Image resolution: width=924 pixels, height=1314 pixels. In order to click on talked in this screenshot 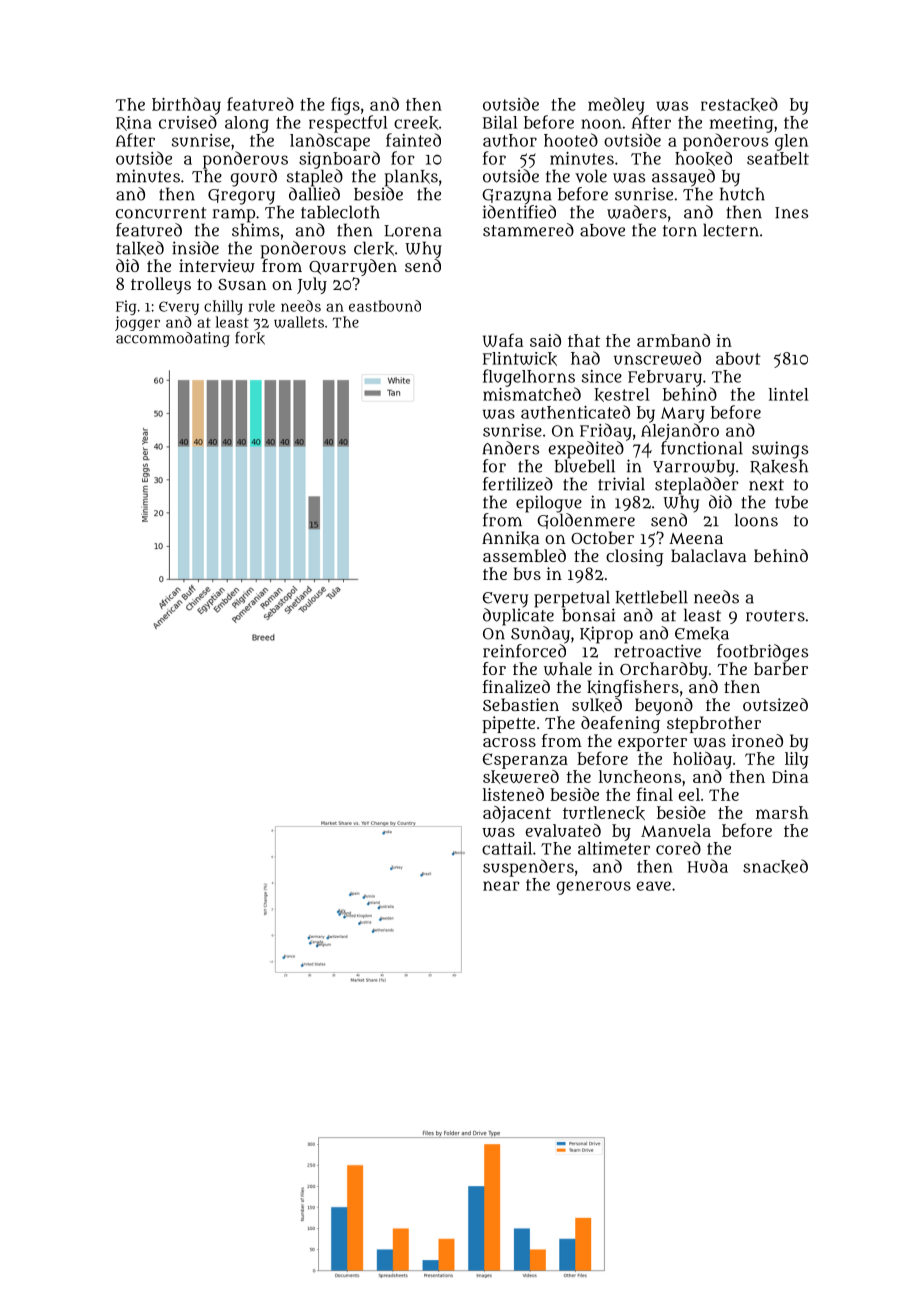, I will do `click(140, 248)`.
